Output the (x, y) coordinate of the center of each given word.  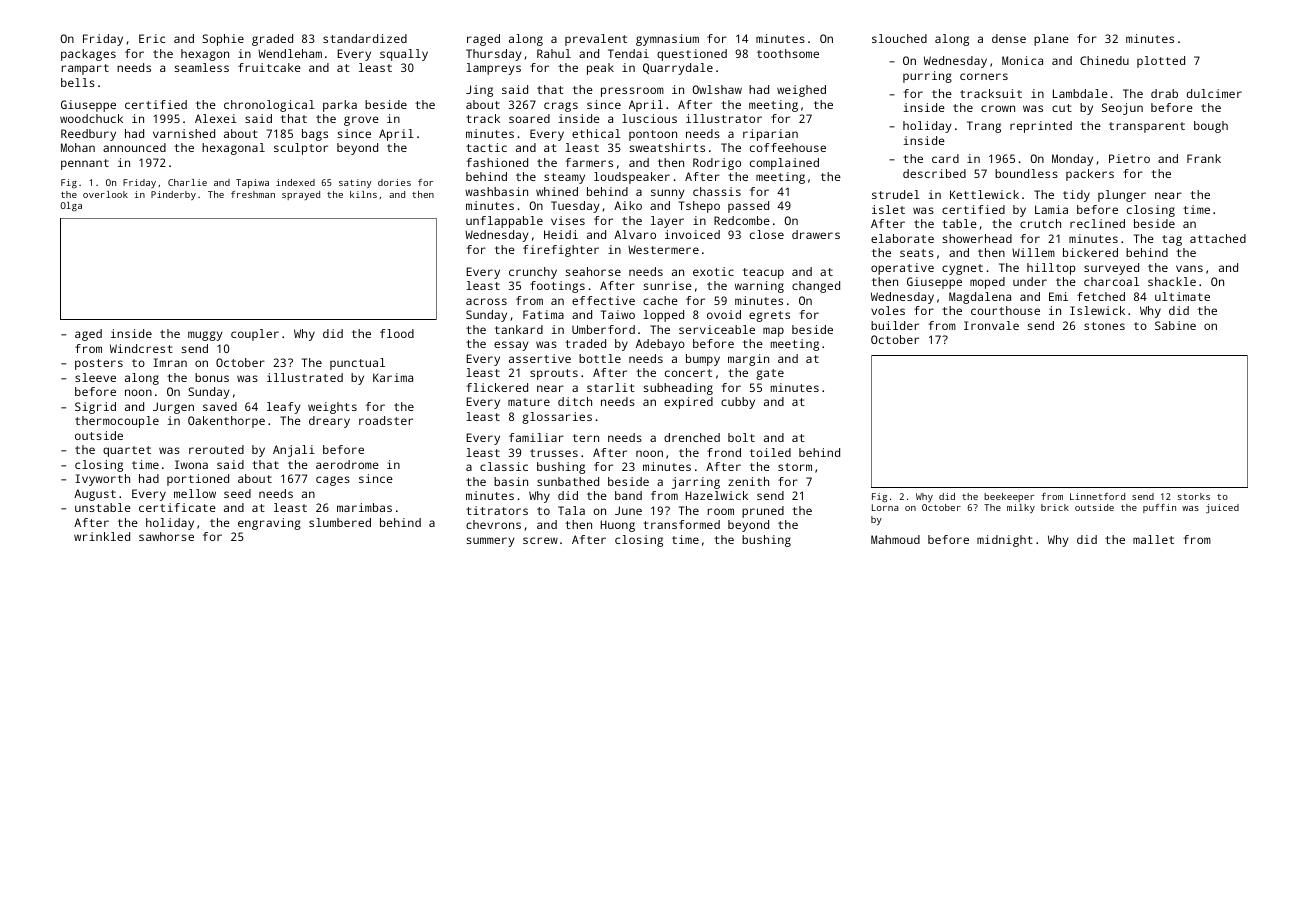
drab (1164, 93)
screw (540, 540)
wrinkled (102, 536)
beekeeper (1009, 497)
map (773, 332)
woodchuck (91, 118)
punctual (357, 364)
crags (561, 107)
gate (770, 374)
